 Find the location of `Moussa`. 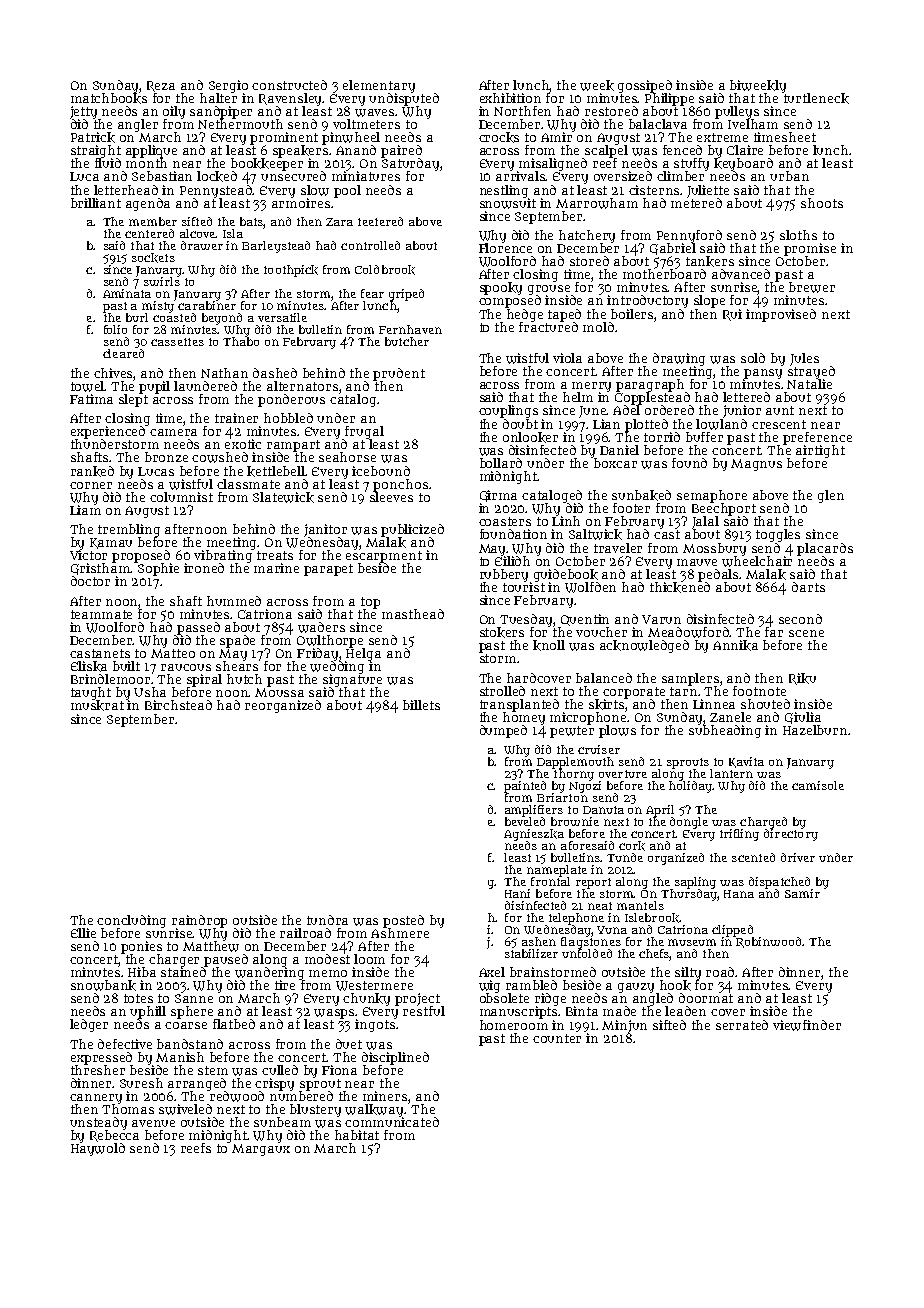

Moussa is located at coordinates (279, 692).
